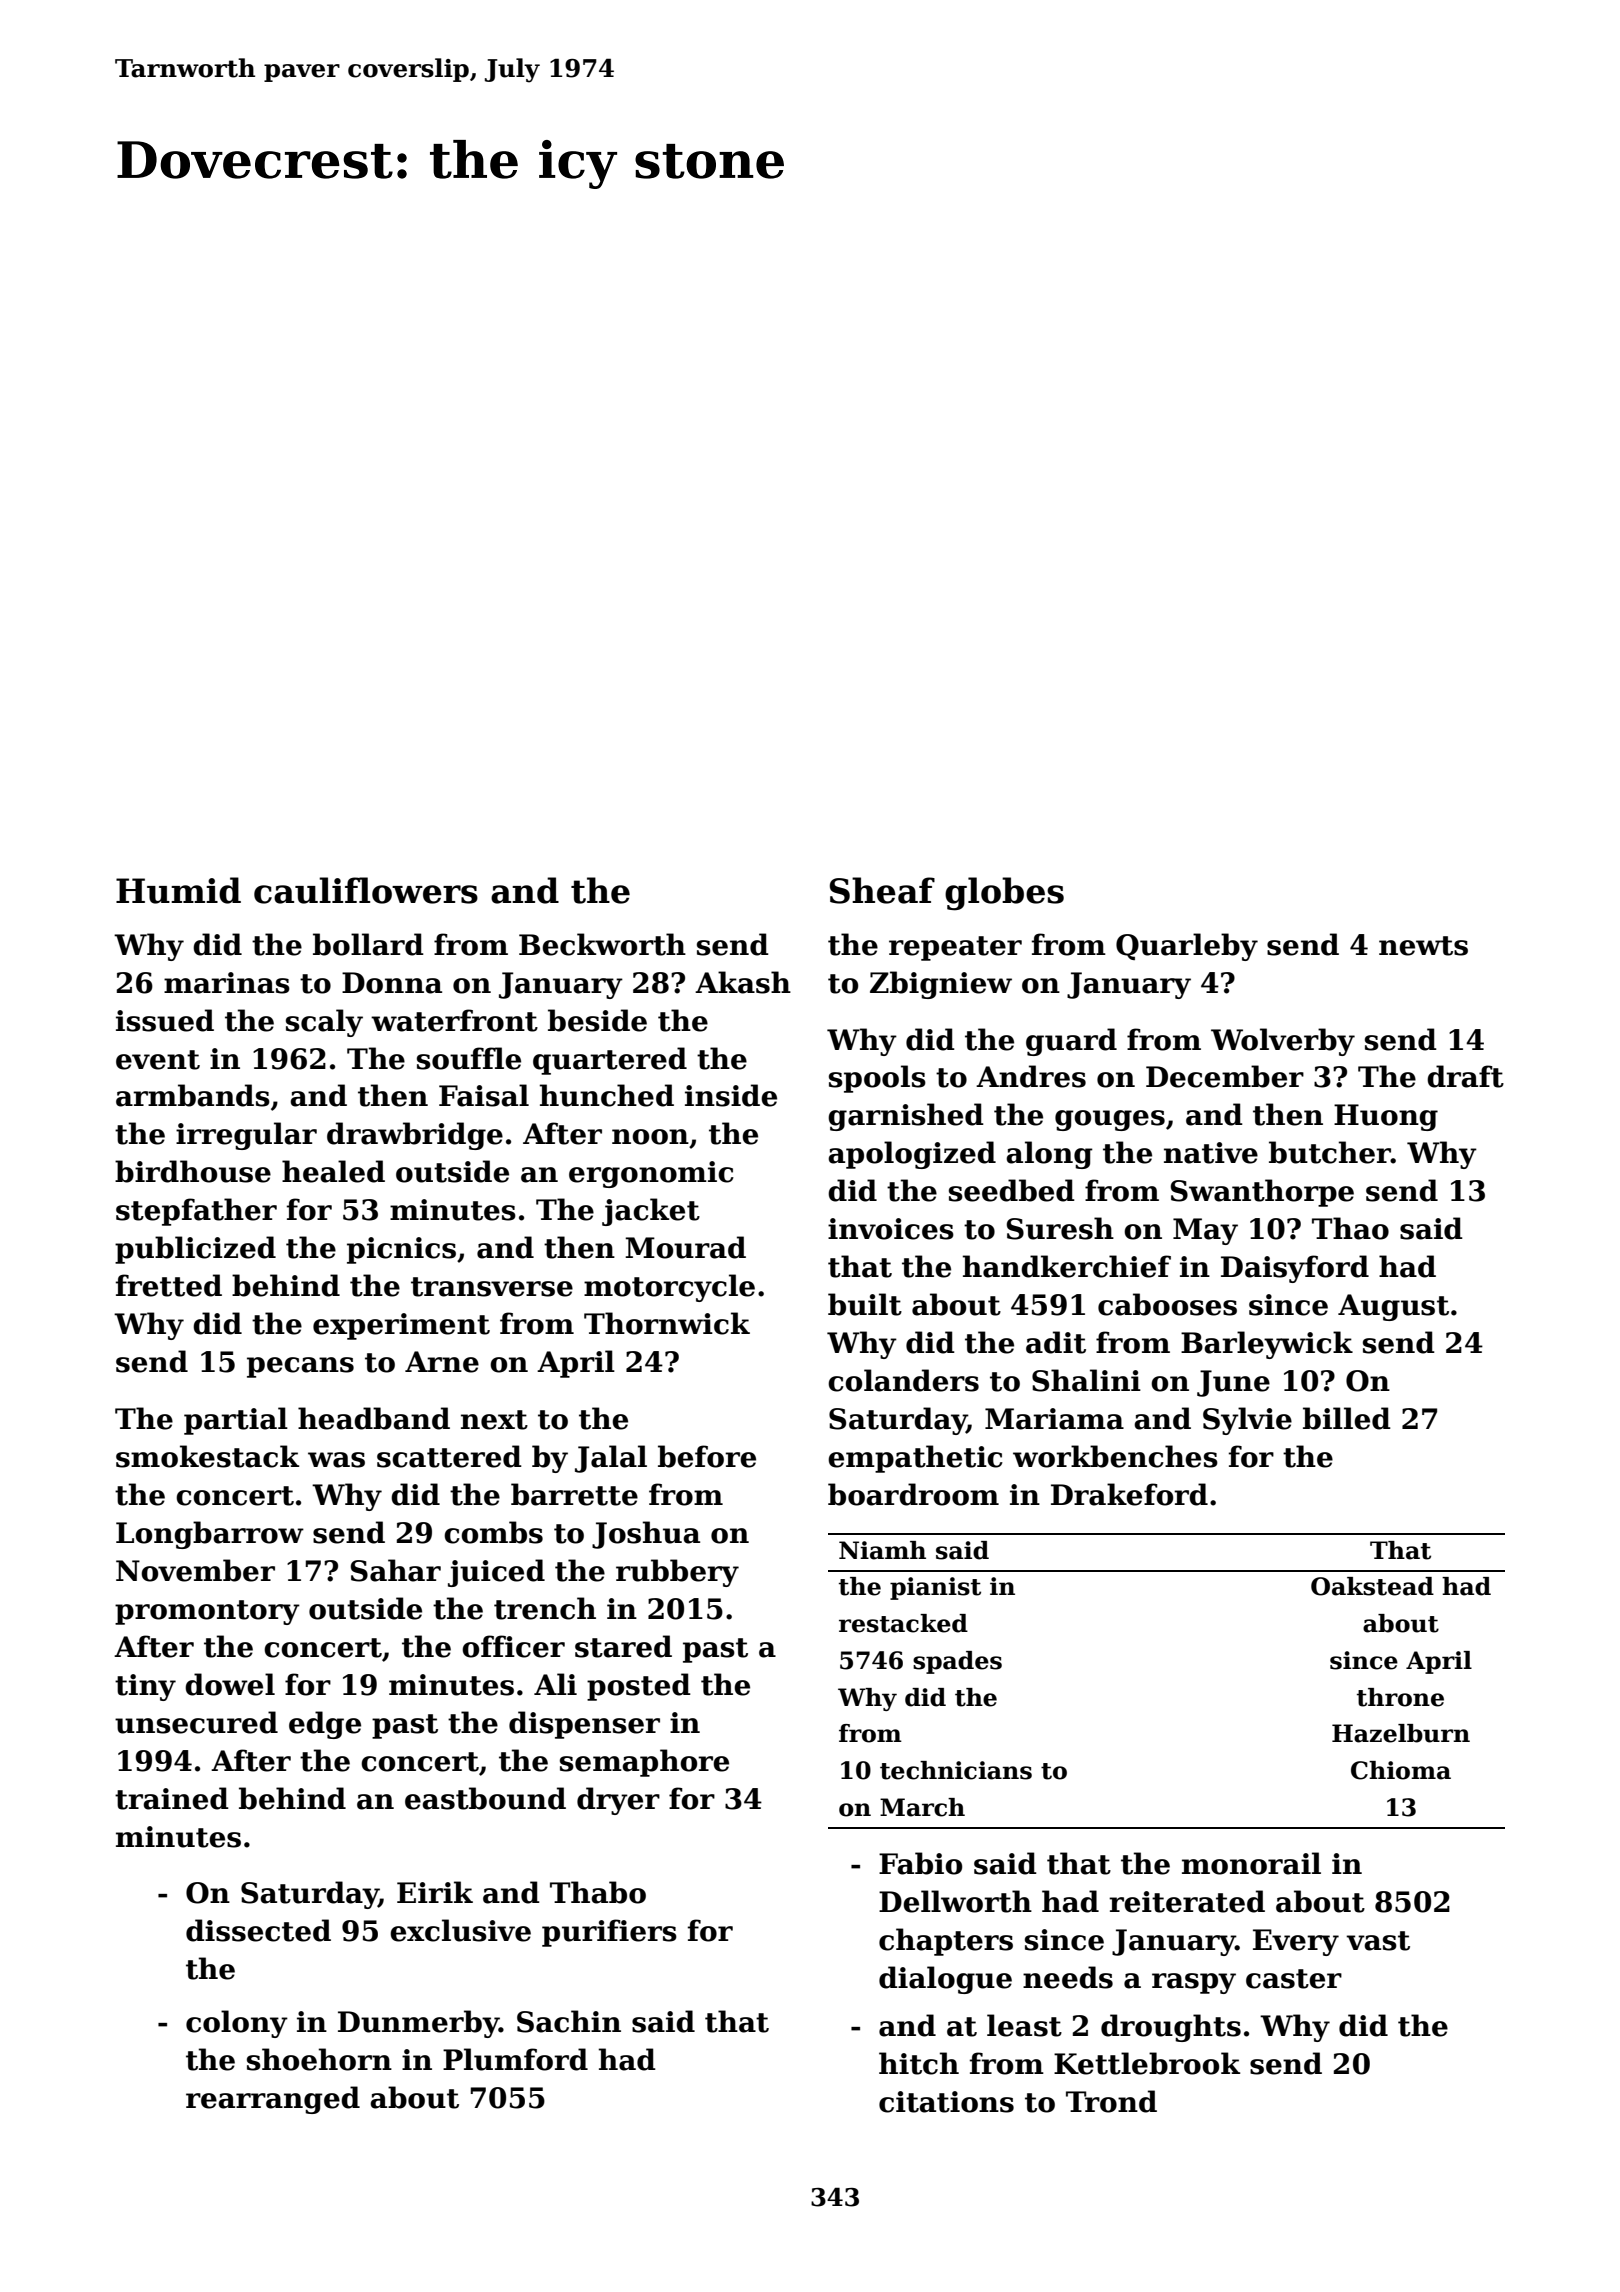 The height and width of the document is (2292, 1620). I want to click on rearranged, so click(273, 2100).
